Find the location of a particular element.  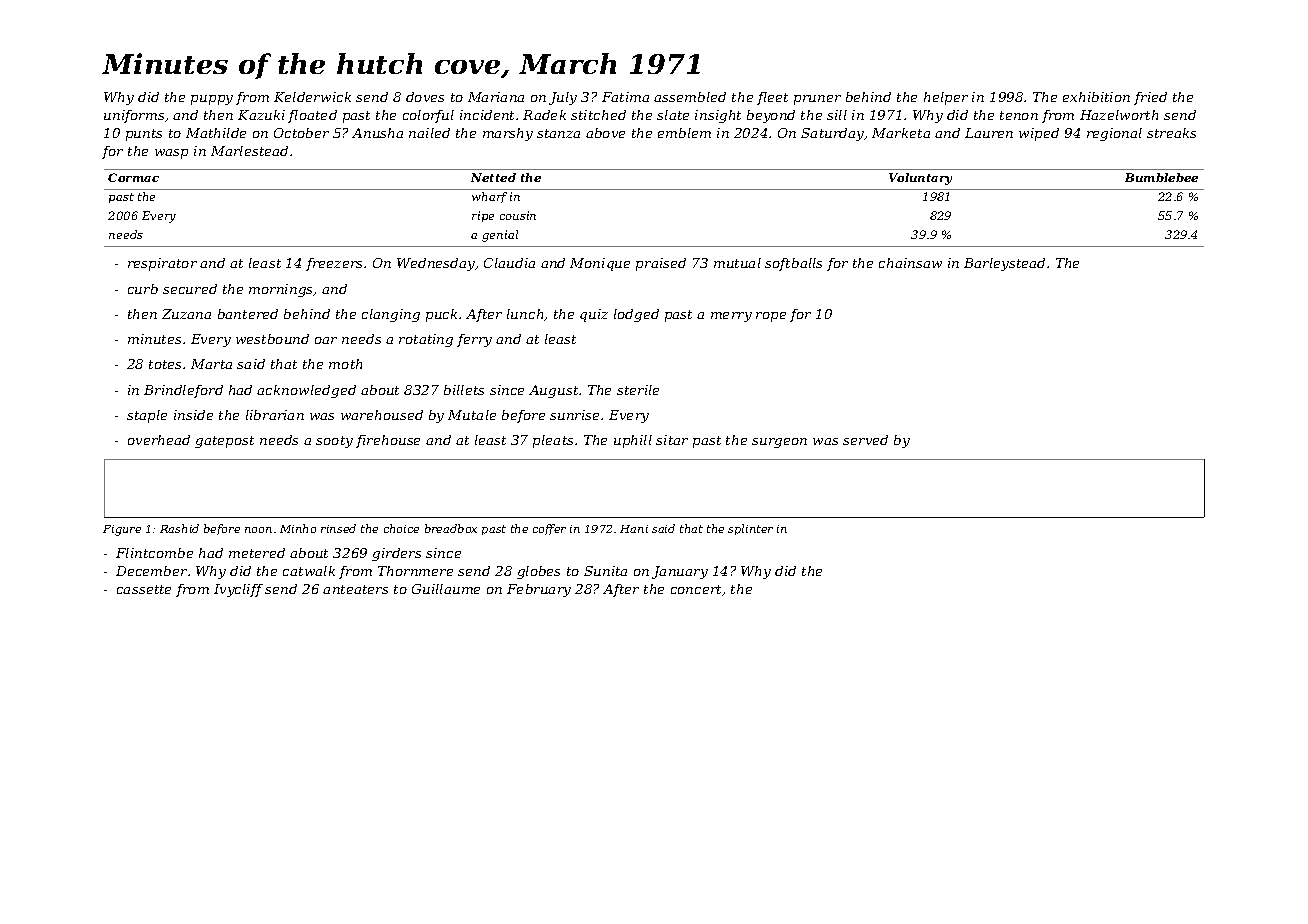

Mariana is located at coordinates (496, 97).
